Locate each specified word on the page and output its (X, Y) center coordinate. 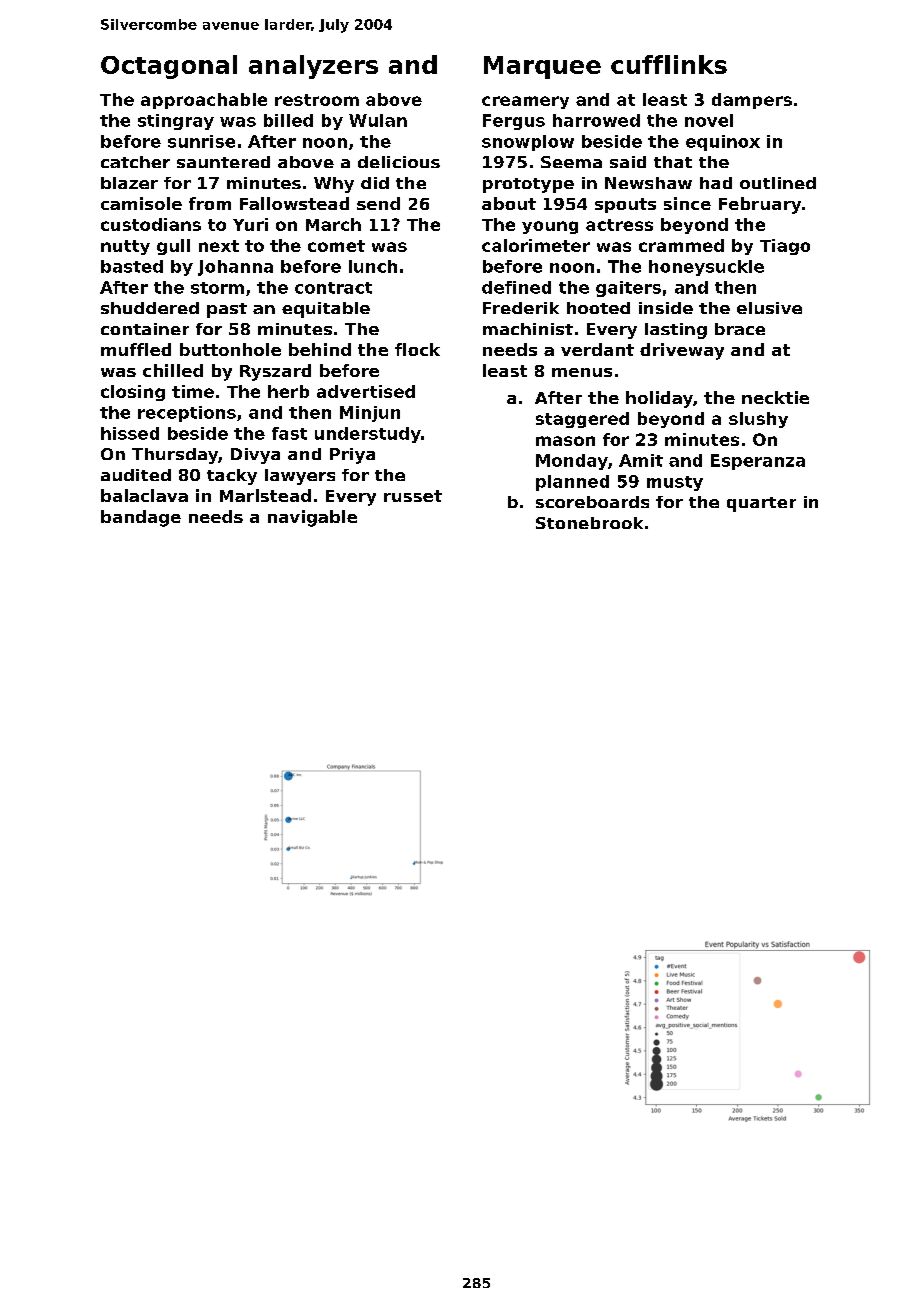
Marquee (542, 67)
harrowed (596, 120)
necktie (775, 397)
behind (320, 349)
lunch (373, 266)
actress (619, 225)
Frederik (521, 308)
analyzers (313, 67)
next (219, 246)
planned (572, 483)
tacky (232, 477)
